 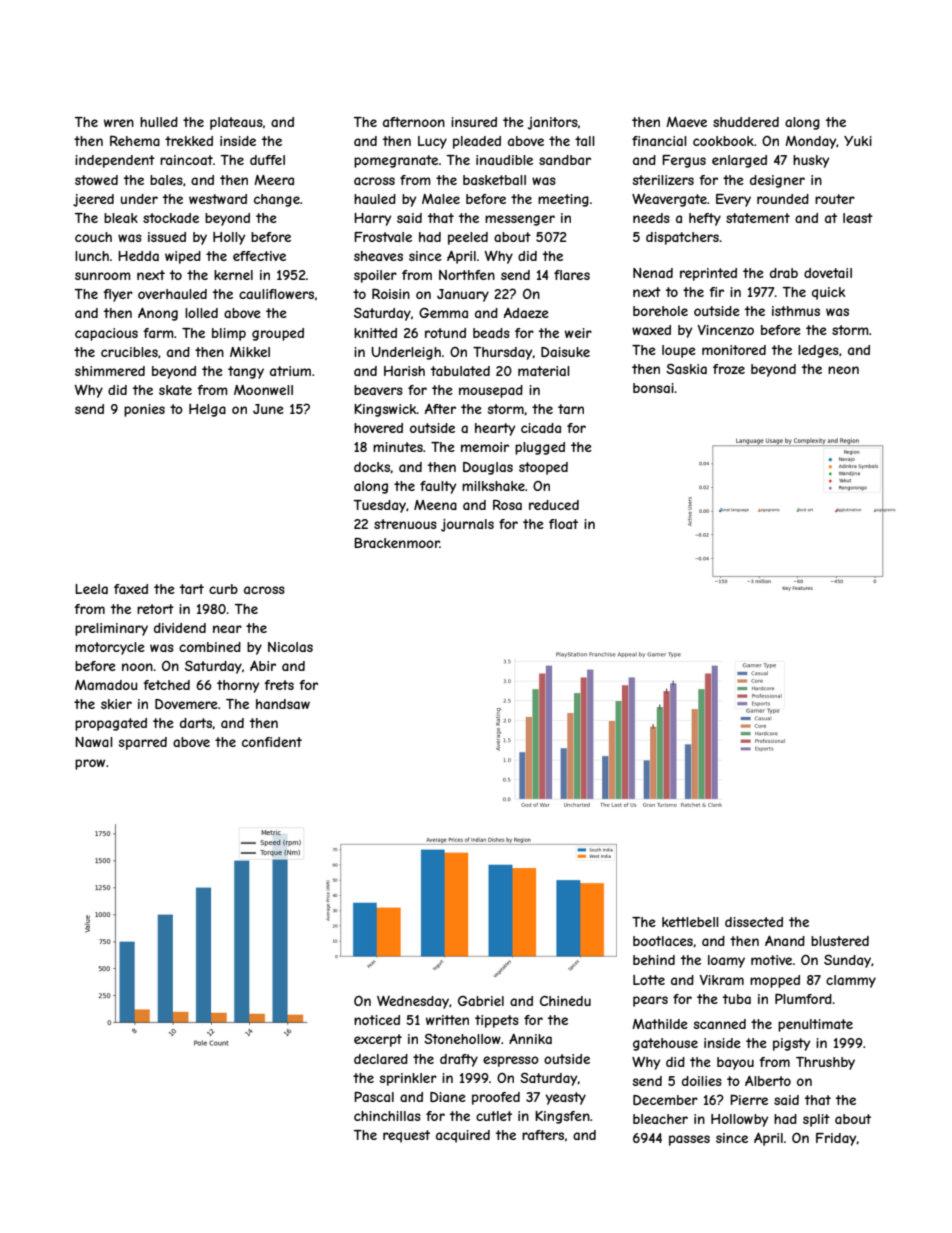 I want to click on Maeve, so click(x=686, y=122).
